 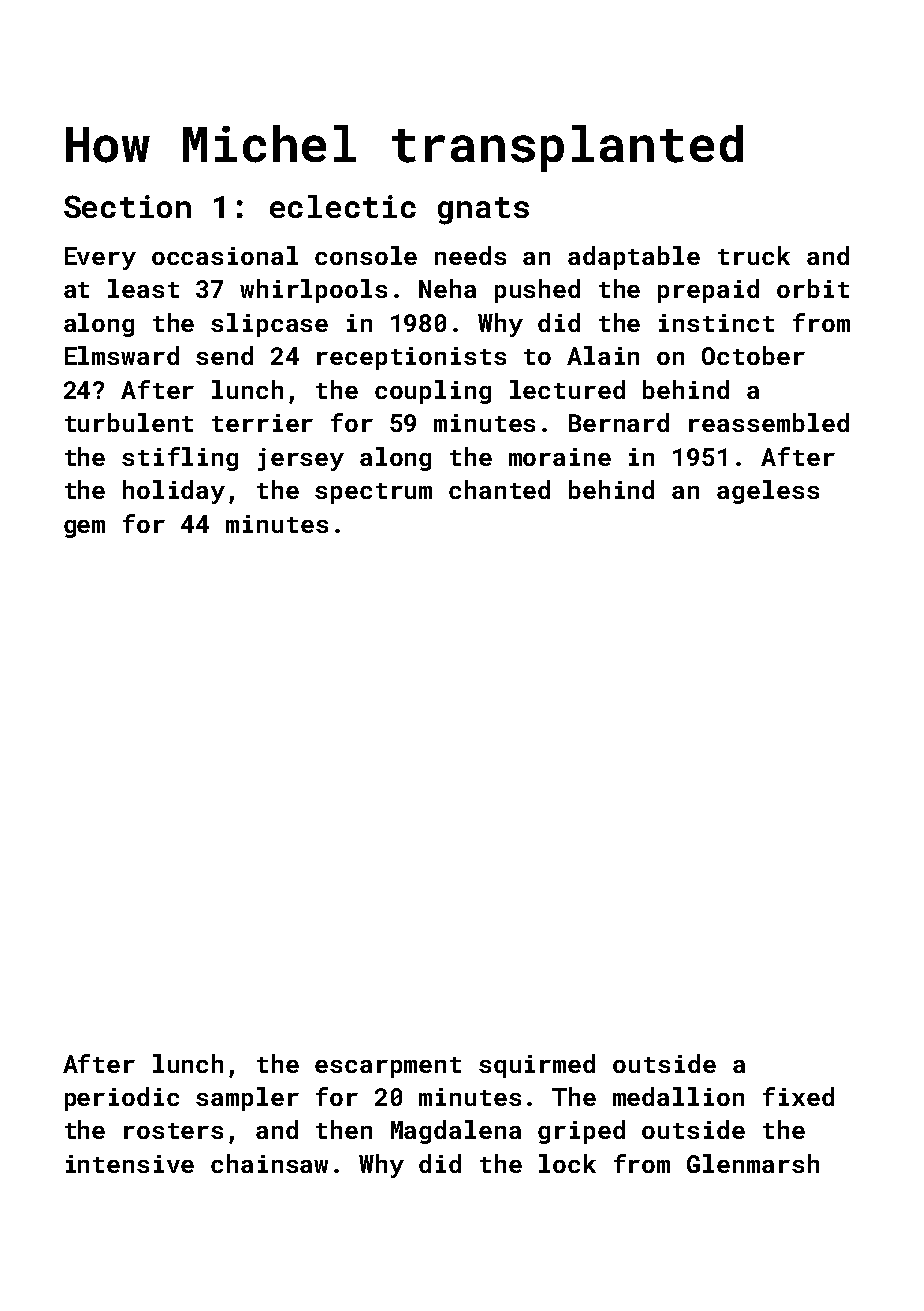 I want to click on fixed, so click(x=798, y=1096).
